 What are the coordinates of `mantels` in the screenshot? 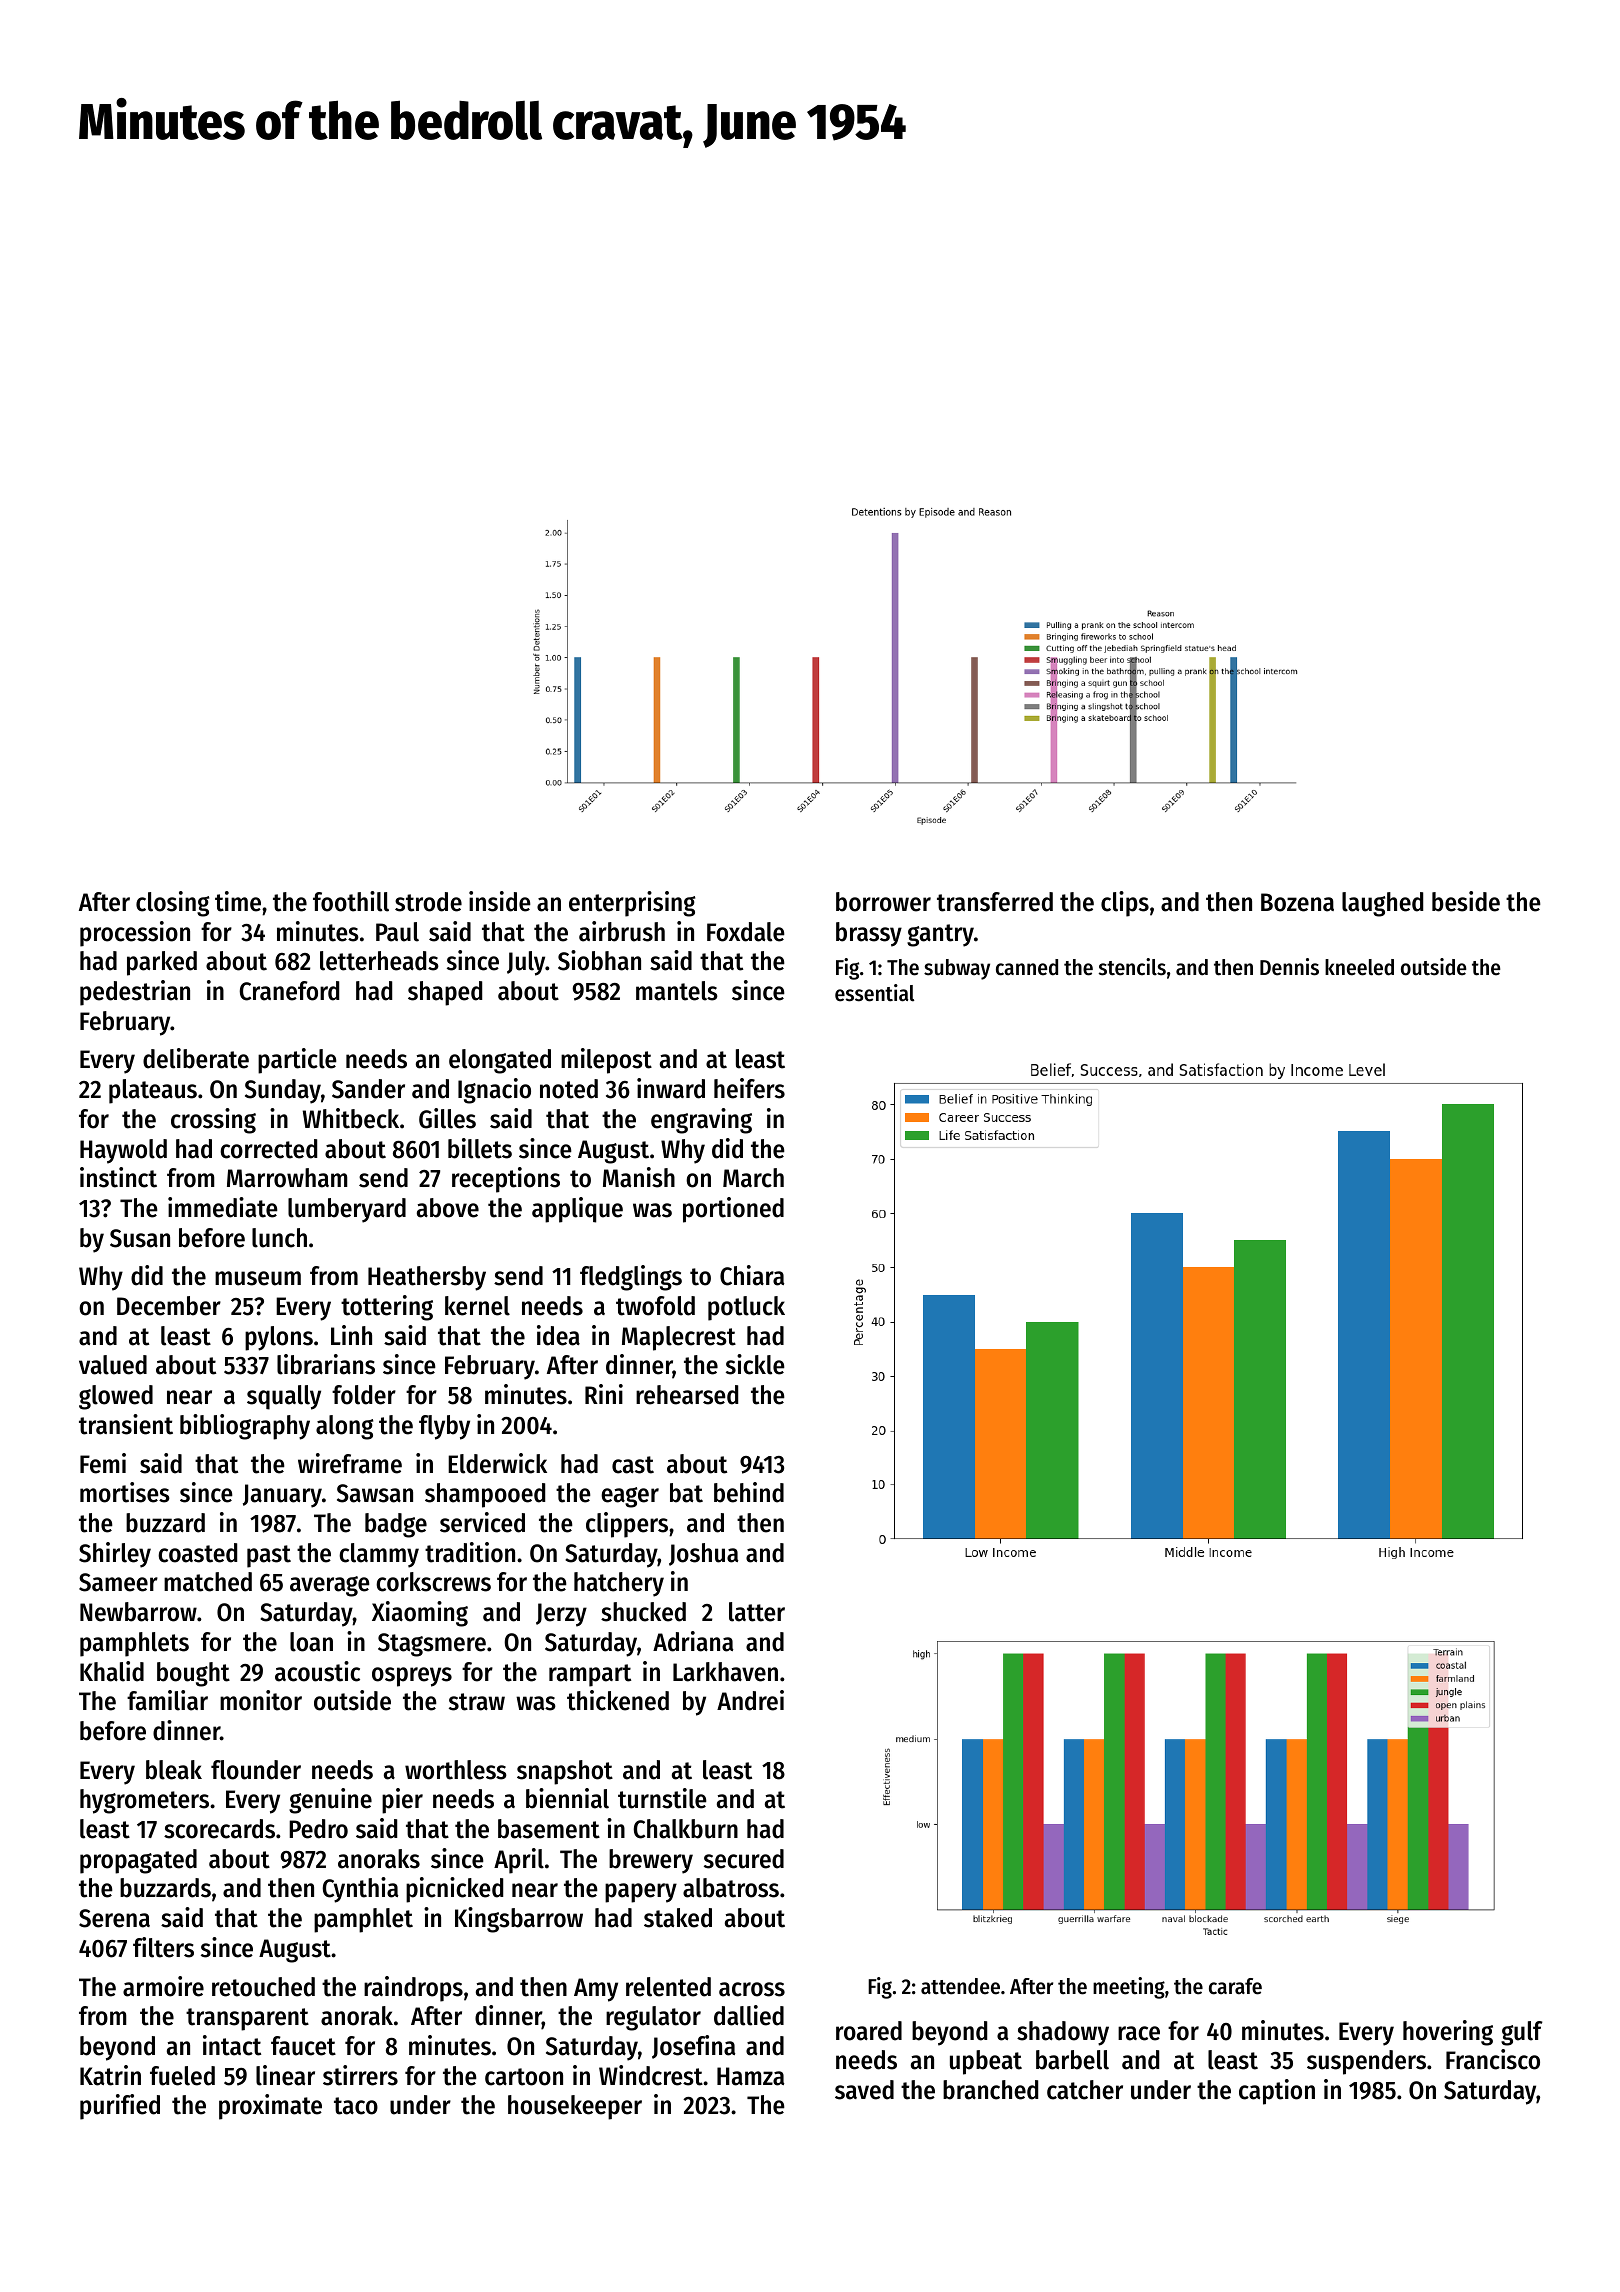 It's located at (677, 991).
